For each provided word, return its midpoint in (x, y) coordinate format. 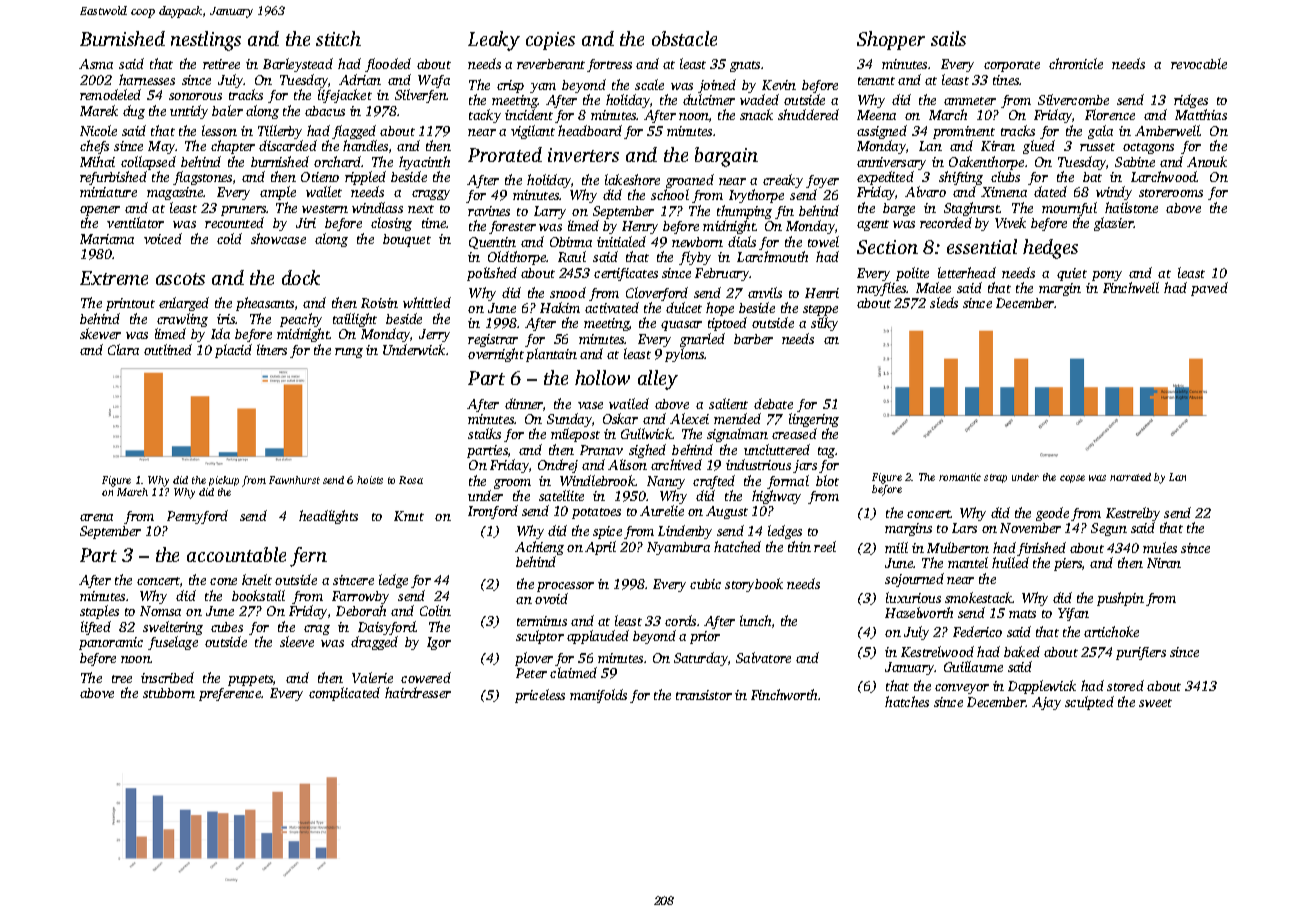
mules (1160, 547)
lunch (755, 620)
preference (230, 694)
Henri (822, 293)
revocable (1199, 63)
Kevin (779, 85)
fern (308, 557)
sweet (1155, 703)
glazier (1114, 224)
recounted (234, 222)
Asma (96, 64)
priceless (540, 696)
